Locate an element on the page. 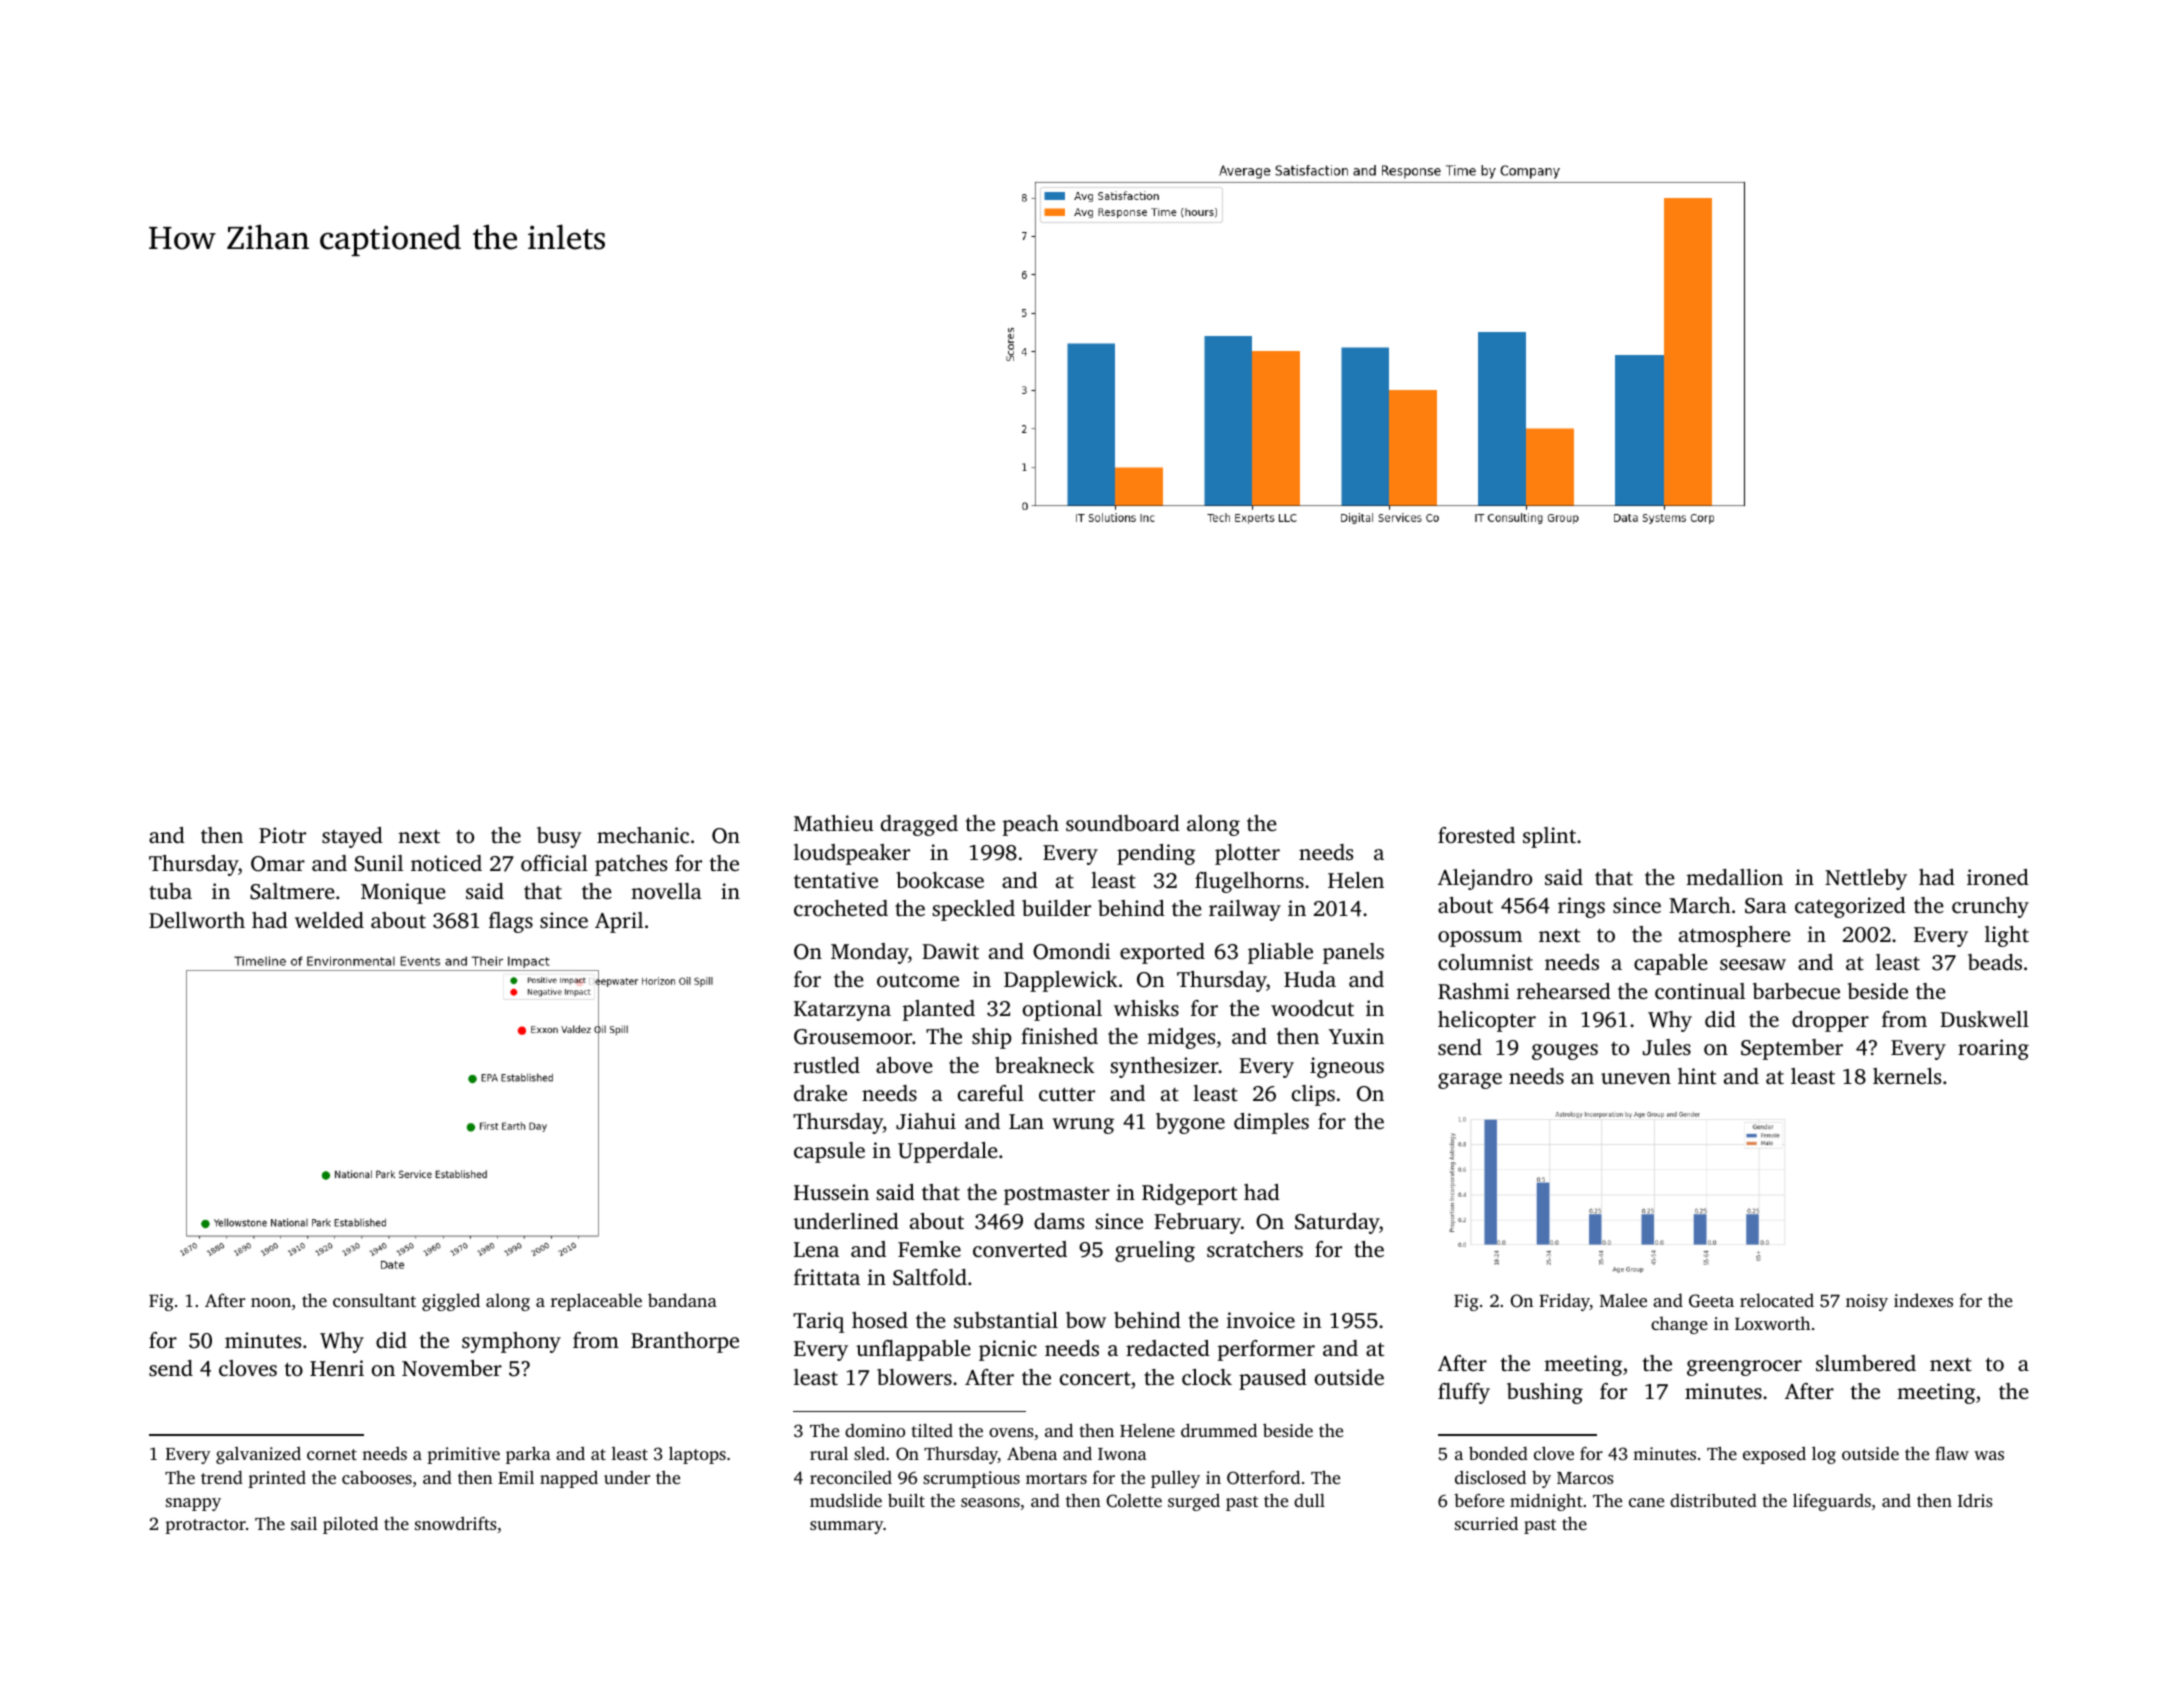 This page has width=2178, height=1683. rustled is located at coordinates (827, 1065).
